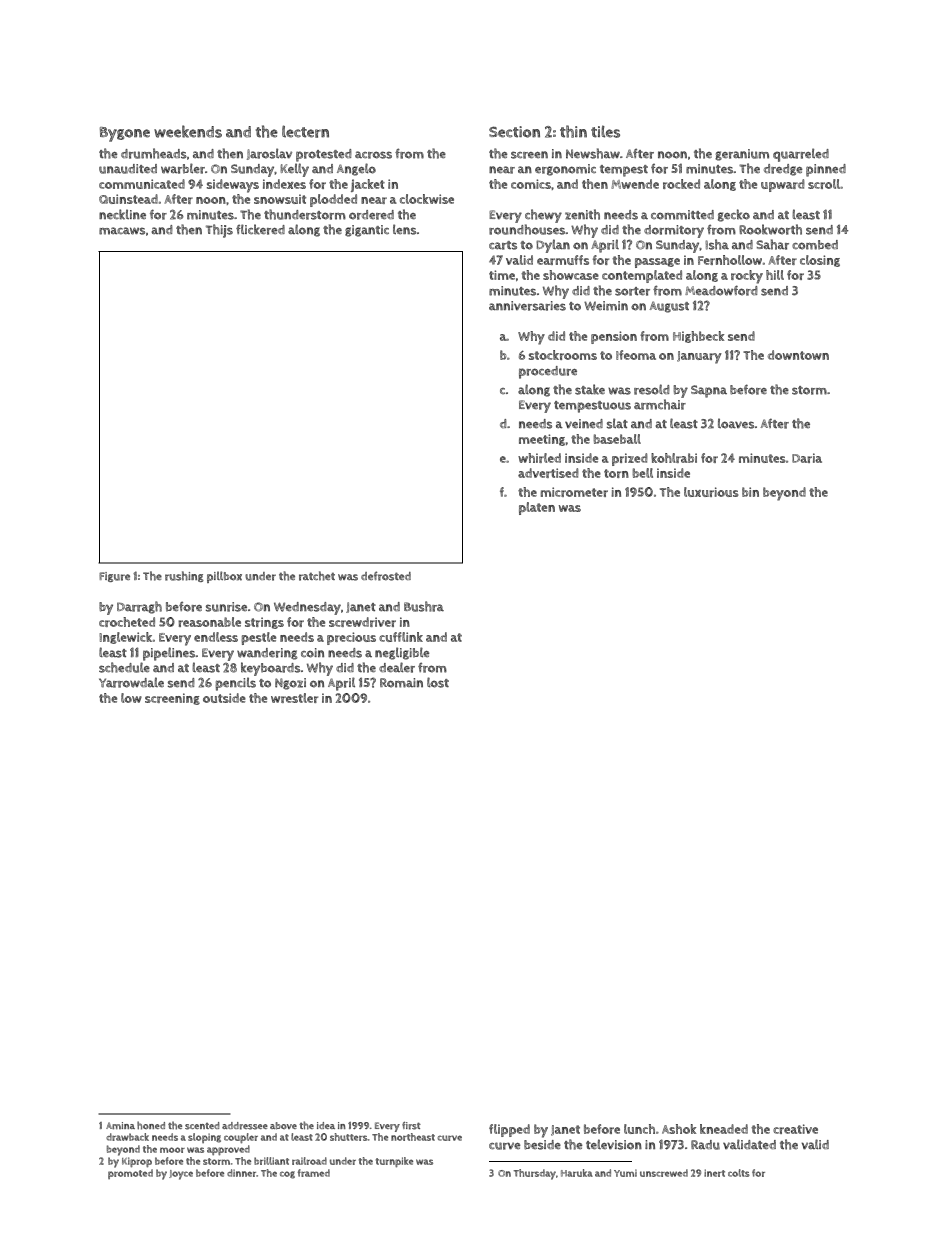 Image resolution: width=952 pixels, height=1233 pixels. What do you see at coordinates (630, 459) in the screenshot?
I see `prized` at bounding box center [630, 459].
